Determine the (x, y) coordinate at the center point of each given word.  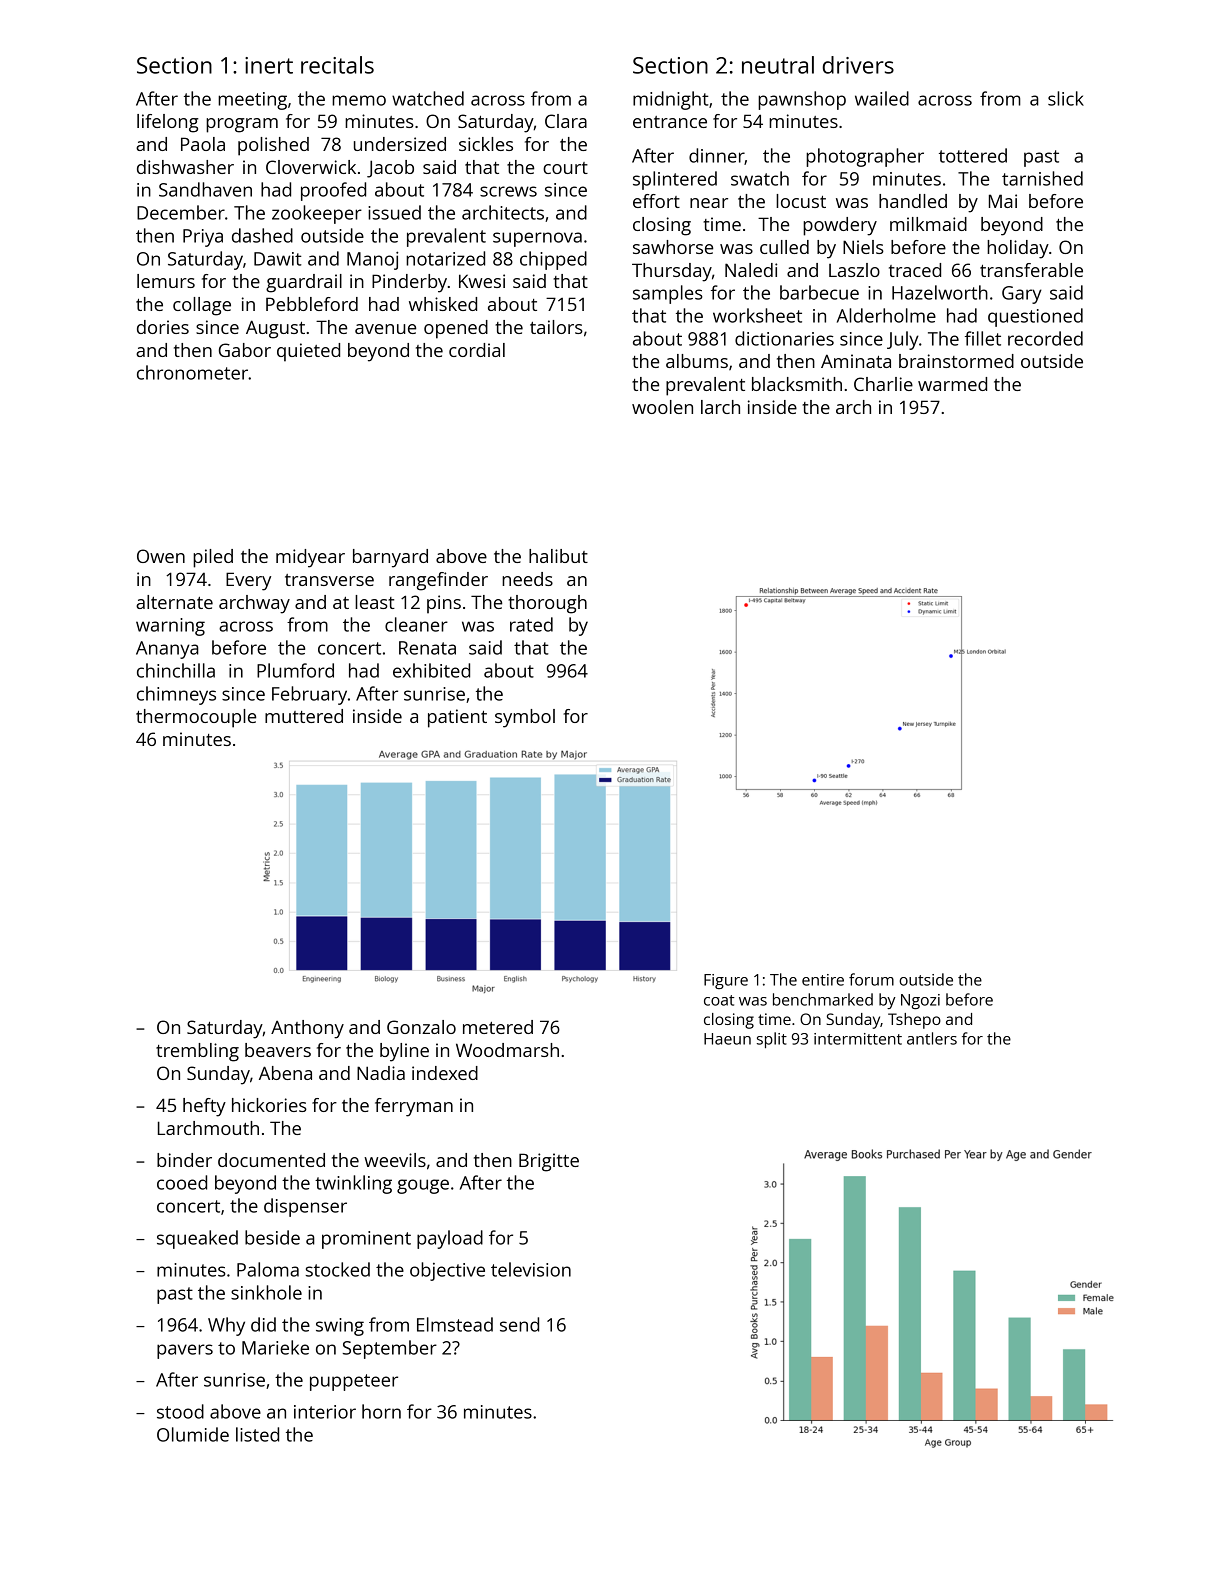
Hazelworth (940, 292)
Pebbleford (312, 304)
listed (257, 1434)
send (519, 1324)
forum (871, 979)
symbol (525, 718)
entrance (670, 122)
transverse (329, 580)
